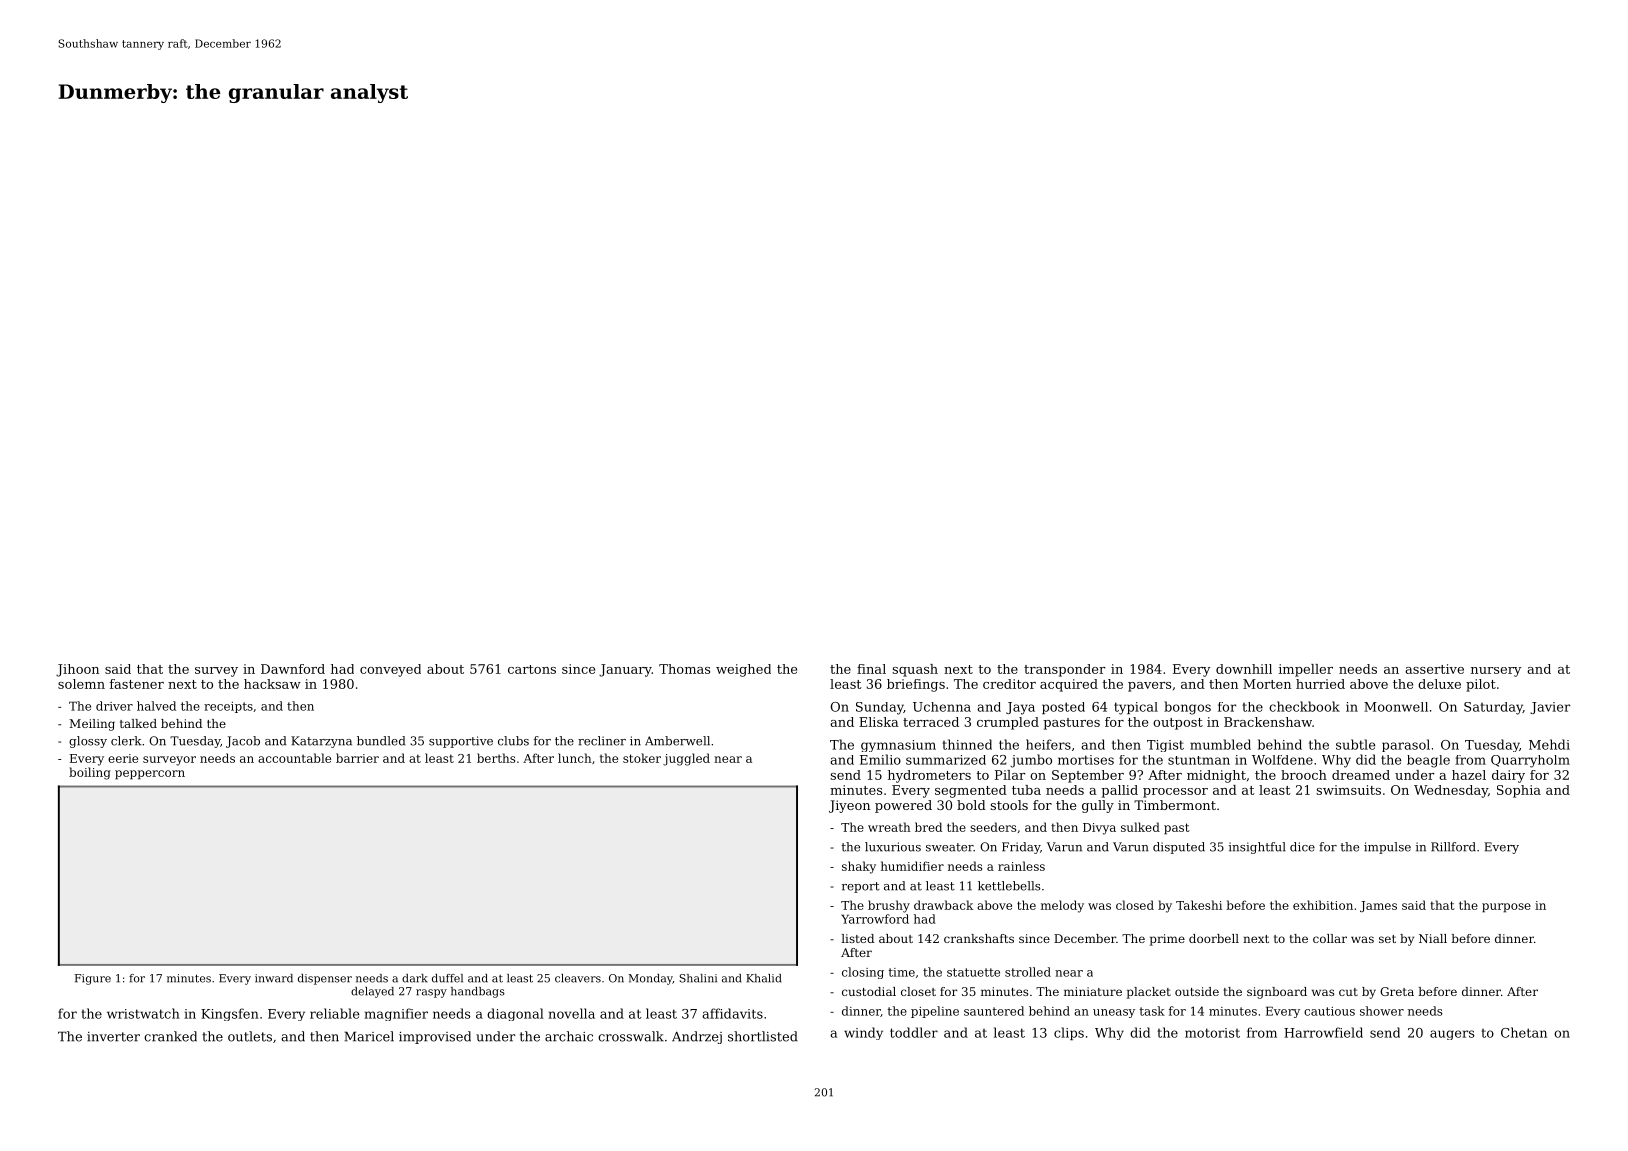  What do you see at coordinates (1064, 670) in the screenshot?
I see `transponder` at bounding box center [1064, 670].
